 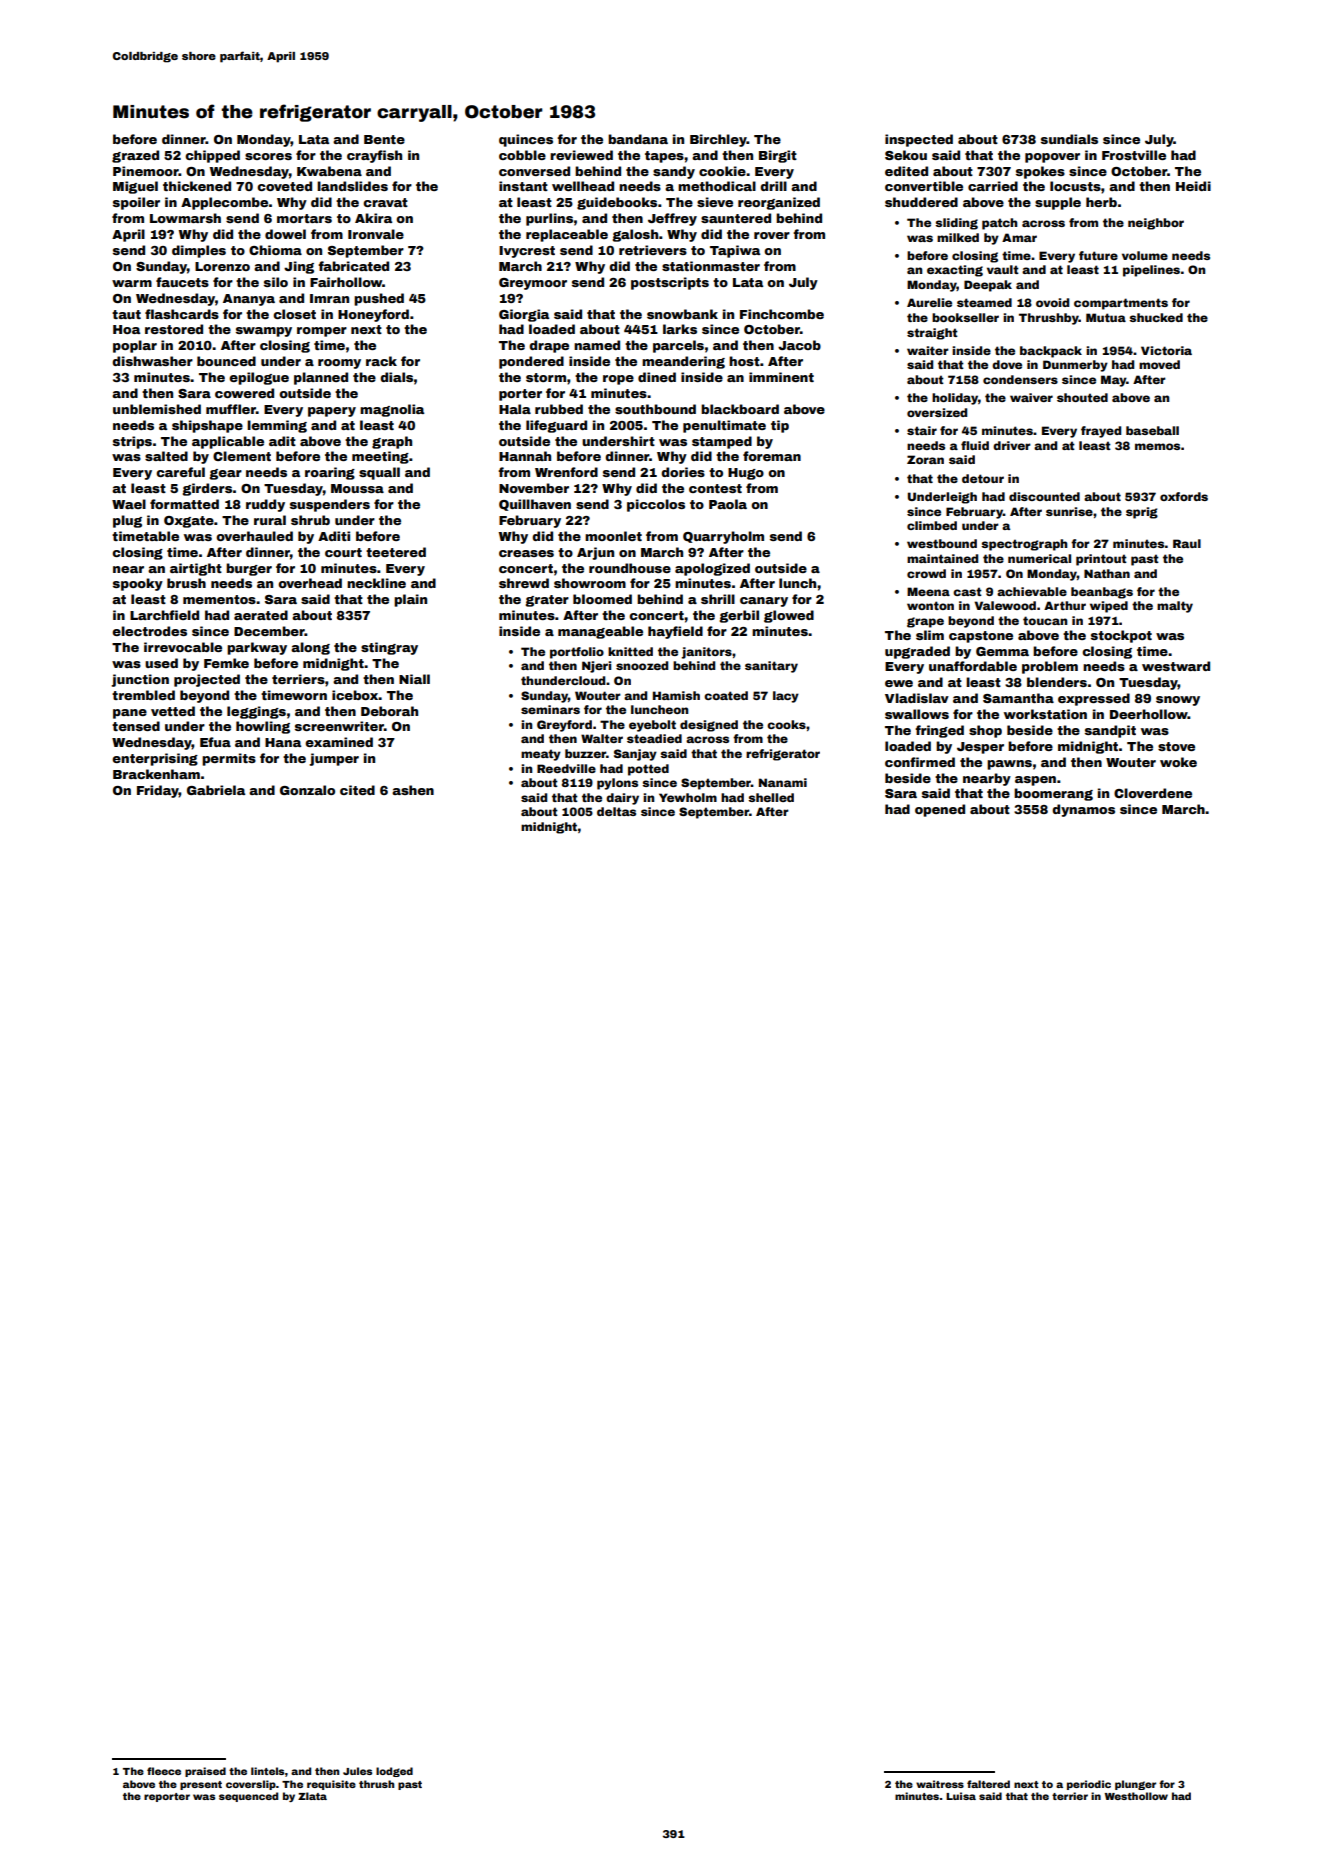 I want to click on fleece, so click(x=164, y=1771).
